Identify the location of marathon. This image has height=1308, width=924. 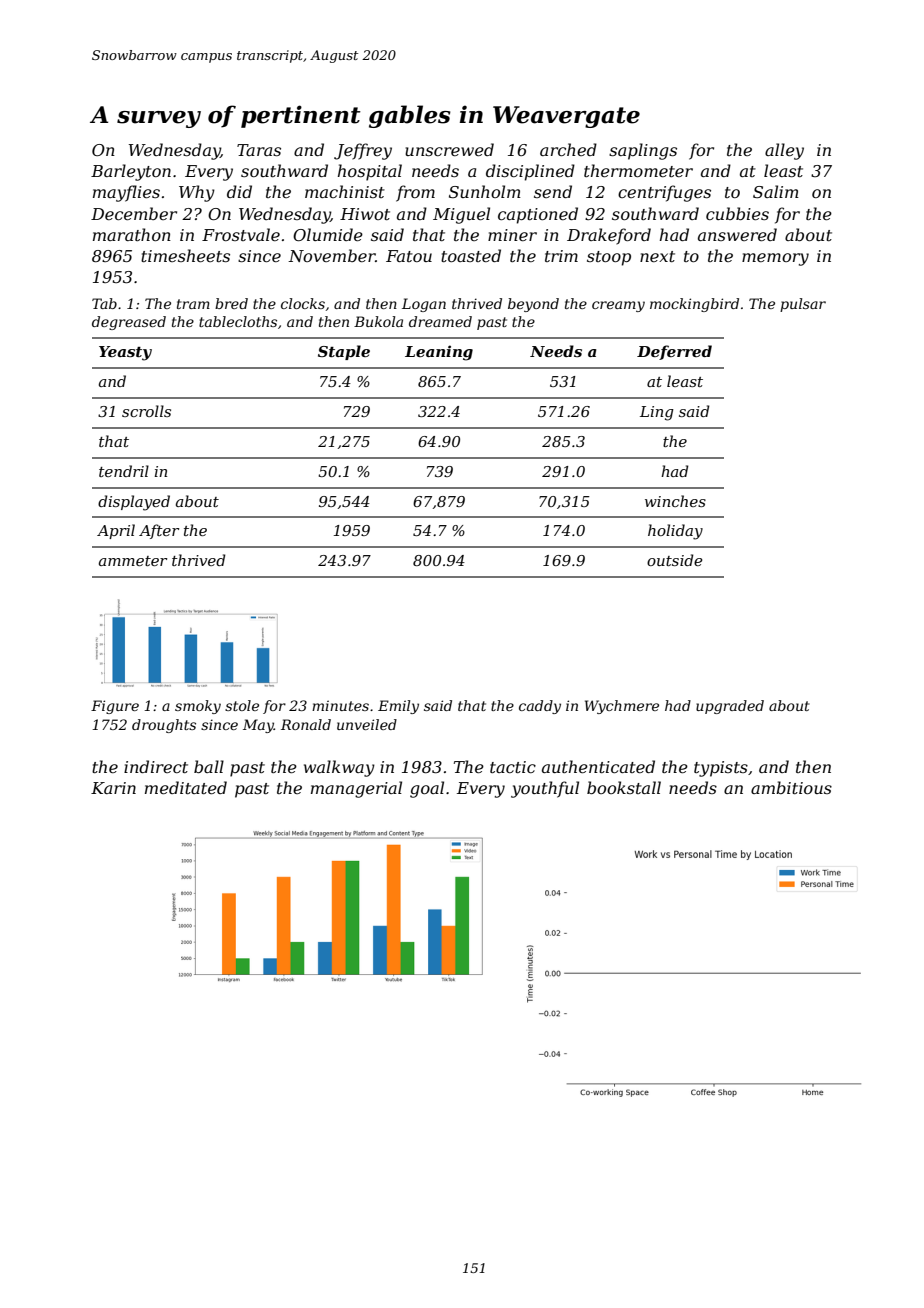
(132, 234).
